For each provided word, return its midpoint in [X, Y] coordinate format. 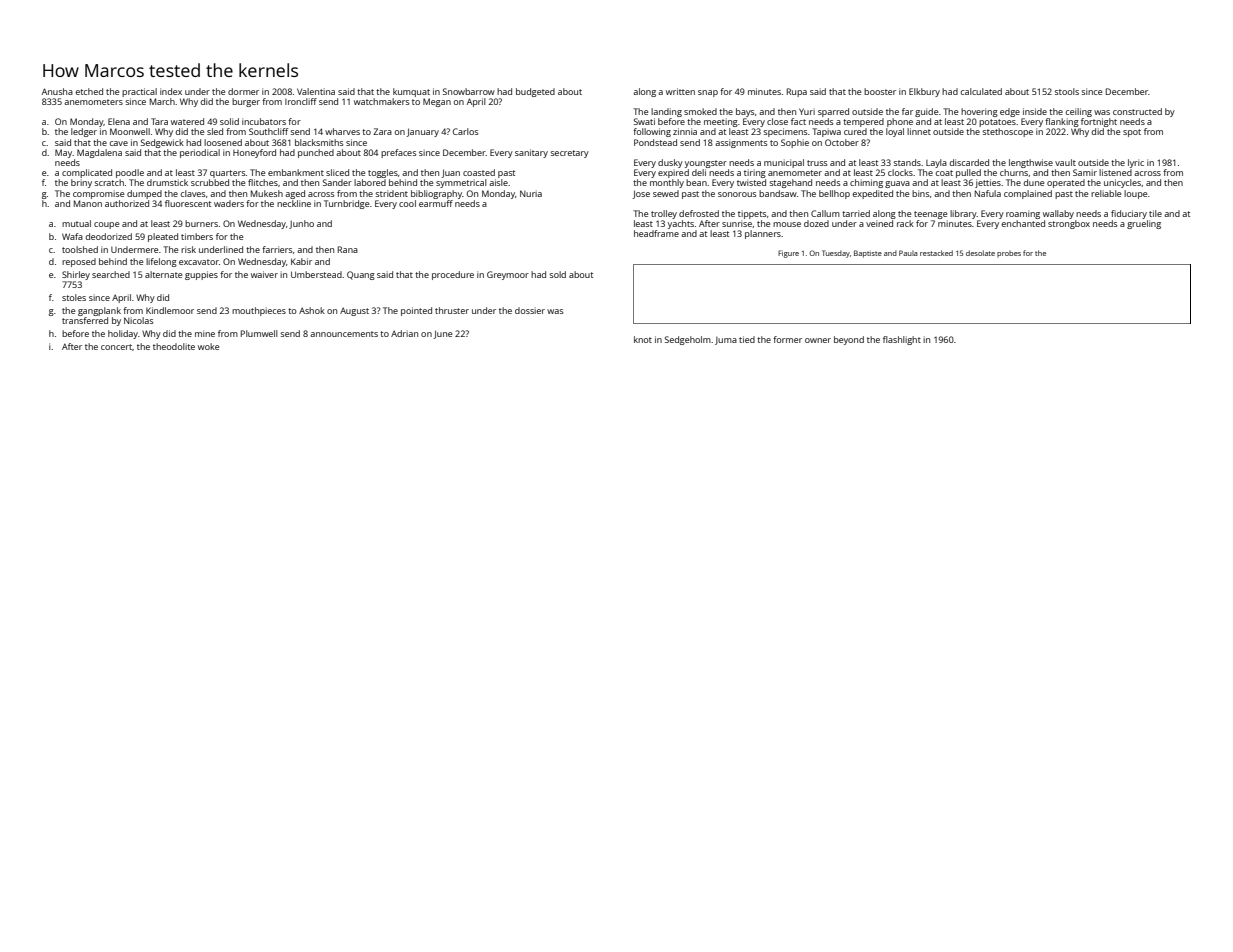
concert [116, 347]
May [64, 153]
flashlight [902, 340]
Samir [1085, 172]
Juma [726, 341]
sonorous [737, 194]
